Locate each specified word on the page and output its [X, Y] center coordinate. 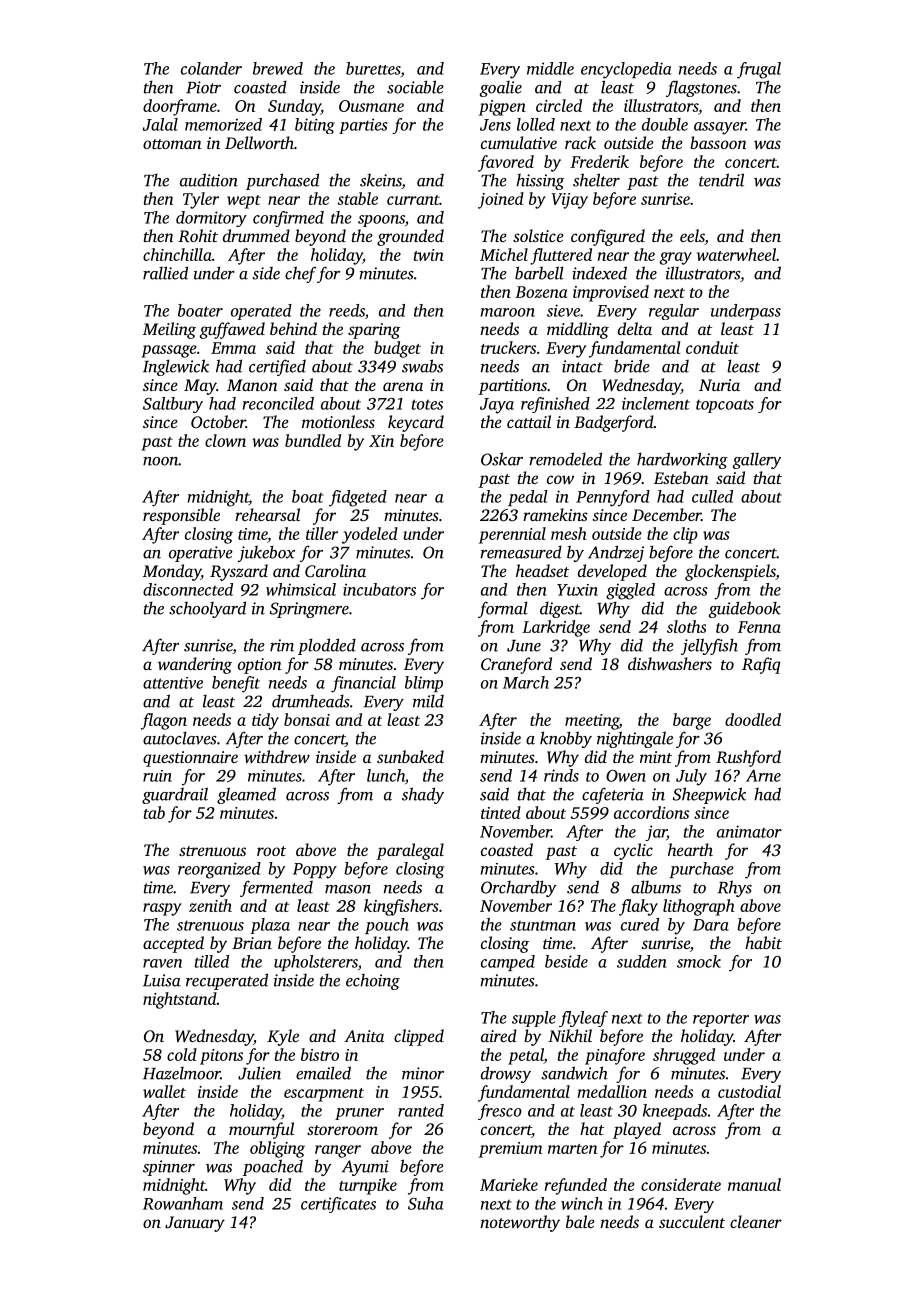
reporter [721, 1020]
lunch [386, 775]
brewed [278, 68]
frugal [759, 70]
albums [656, 887]
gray [676, 258]
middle [550, 68]
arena [403, 386]
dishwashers [670, 663]
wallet [164, 1091]
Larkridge [556, 628]
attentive [173, 683]
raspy [162, 909]
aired [499, 1035]
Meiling [169, 330]
